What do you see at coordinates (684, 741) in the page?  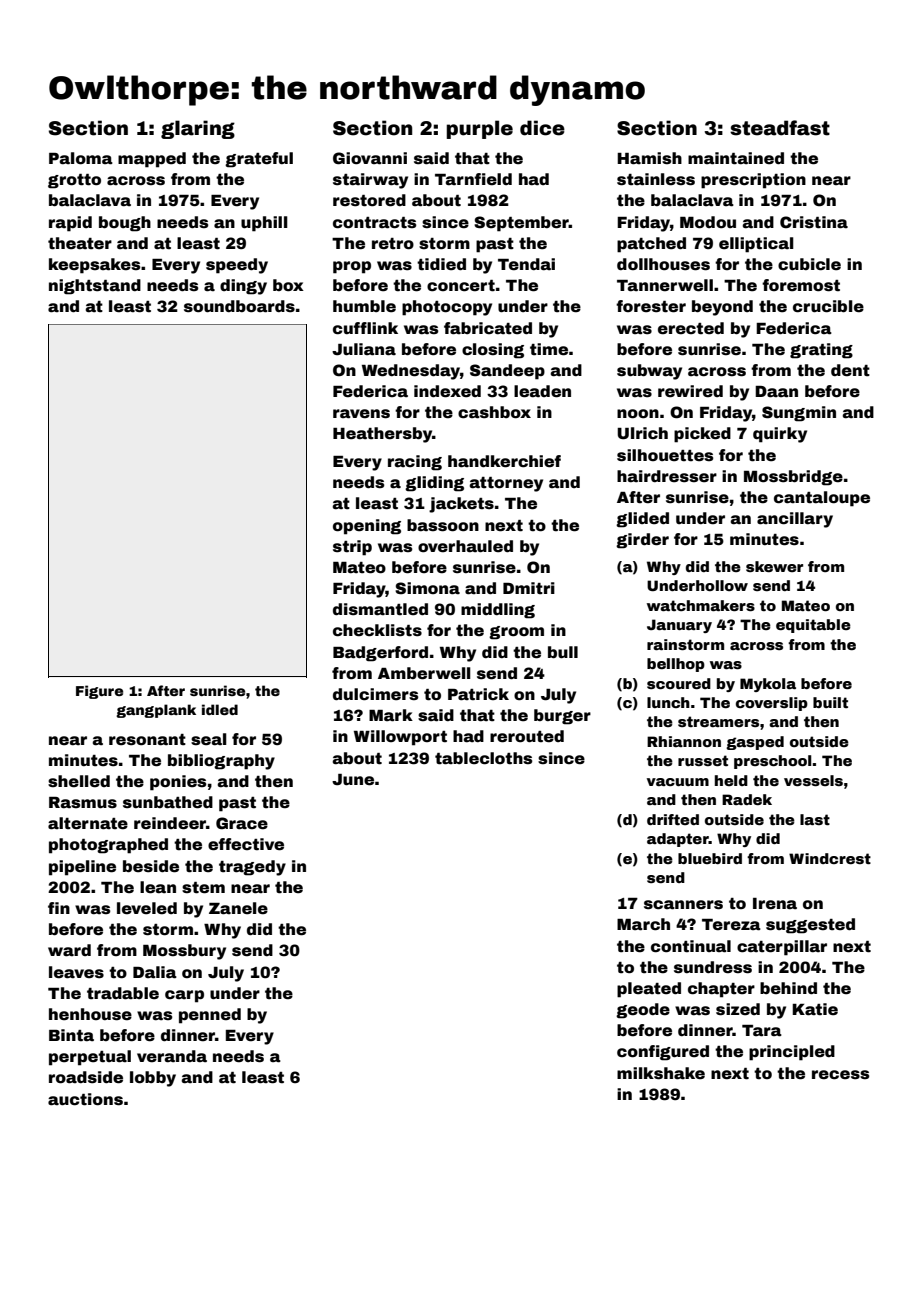 I see `Rhiannon` at bounding box center [684, 741].
